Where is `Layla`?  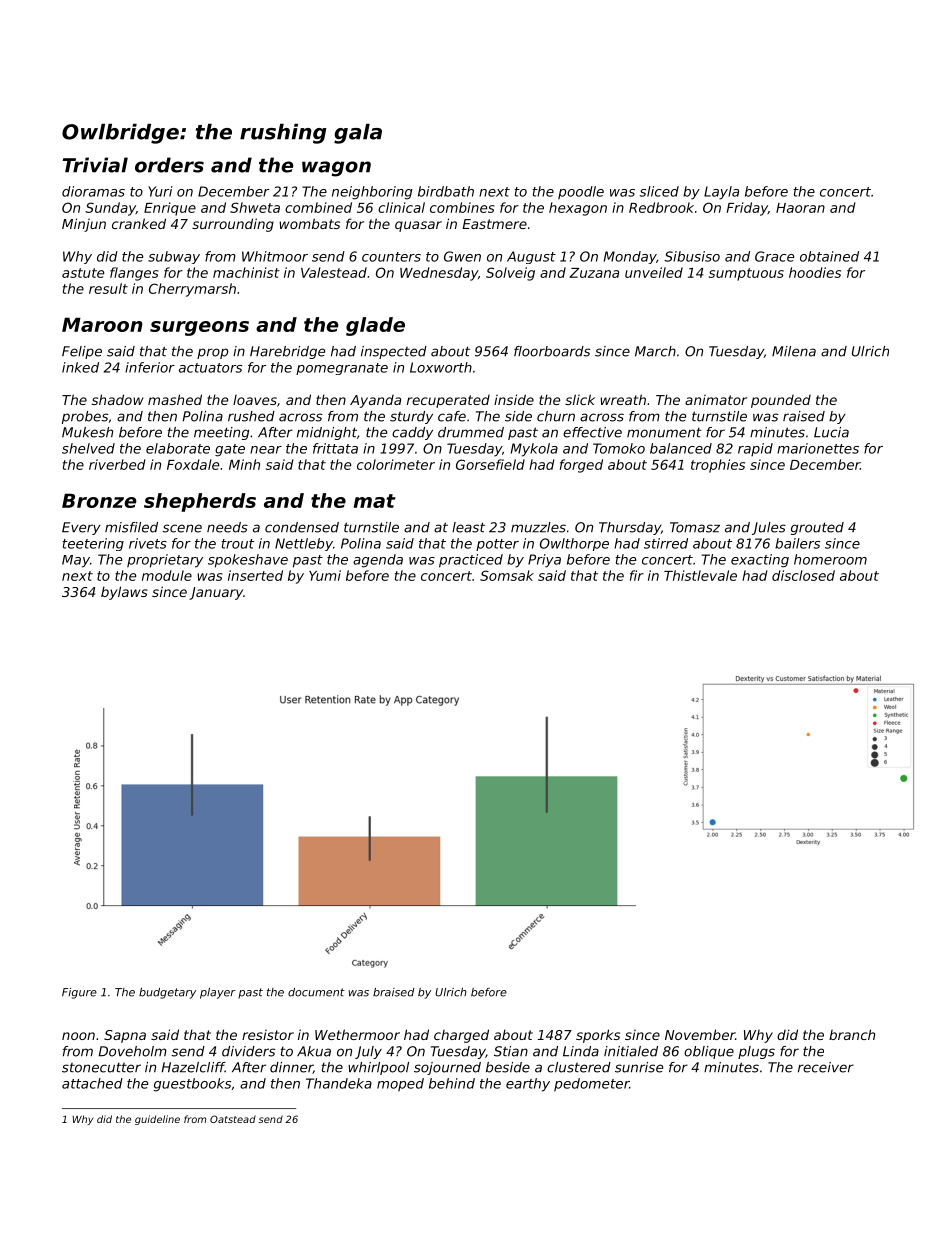
Layla is located at coordinates (721, 193).
